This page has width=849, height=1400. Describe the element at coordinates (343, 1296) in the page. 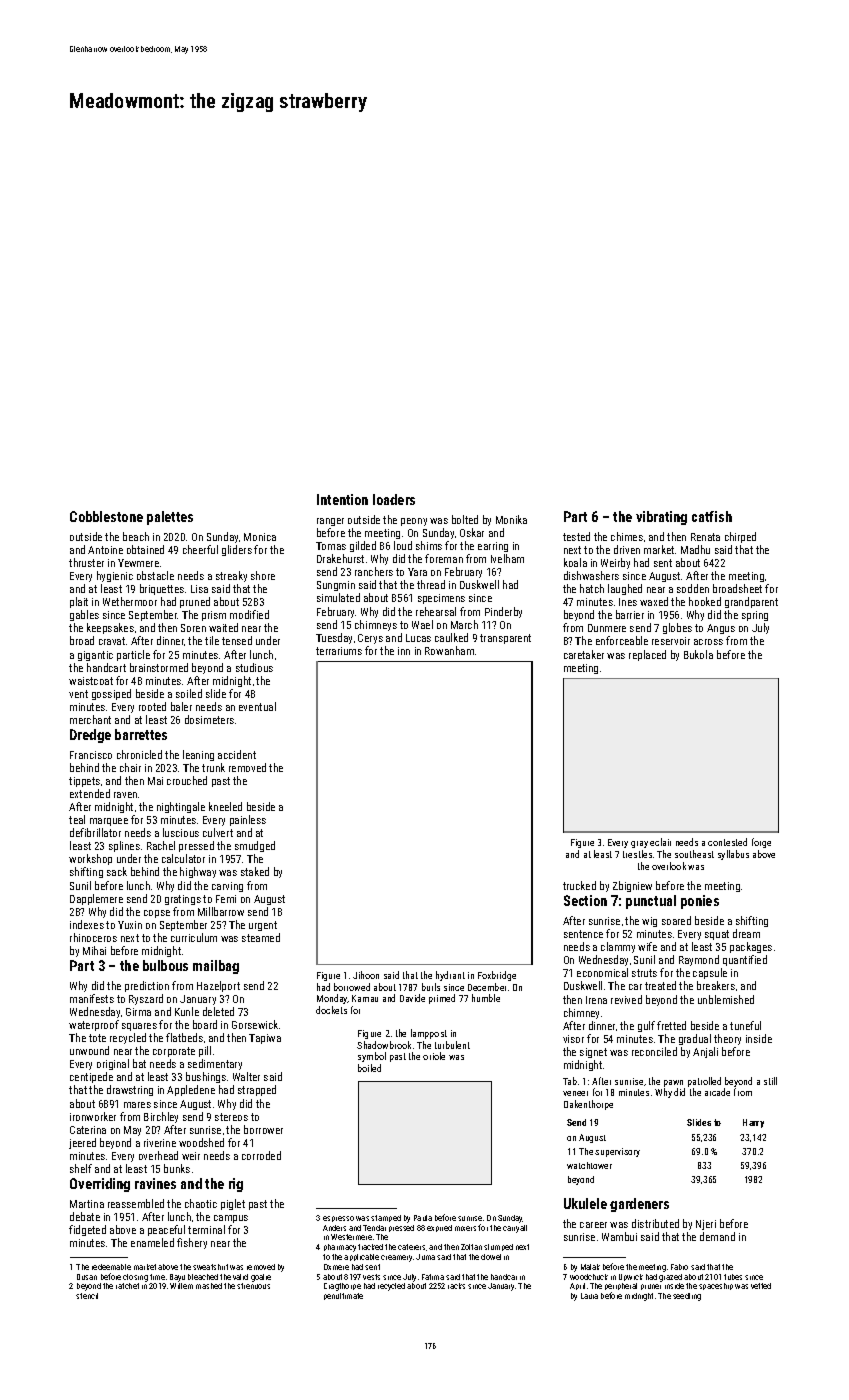

I see `penultimate` at that location.
